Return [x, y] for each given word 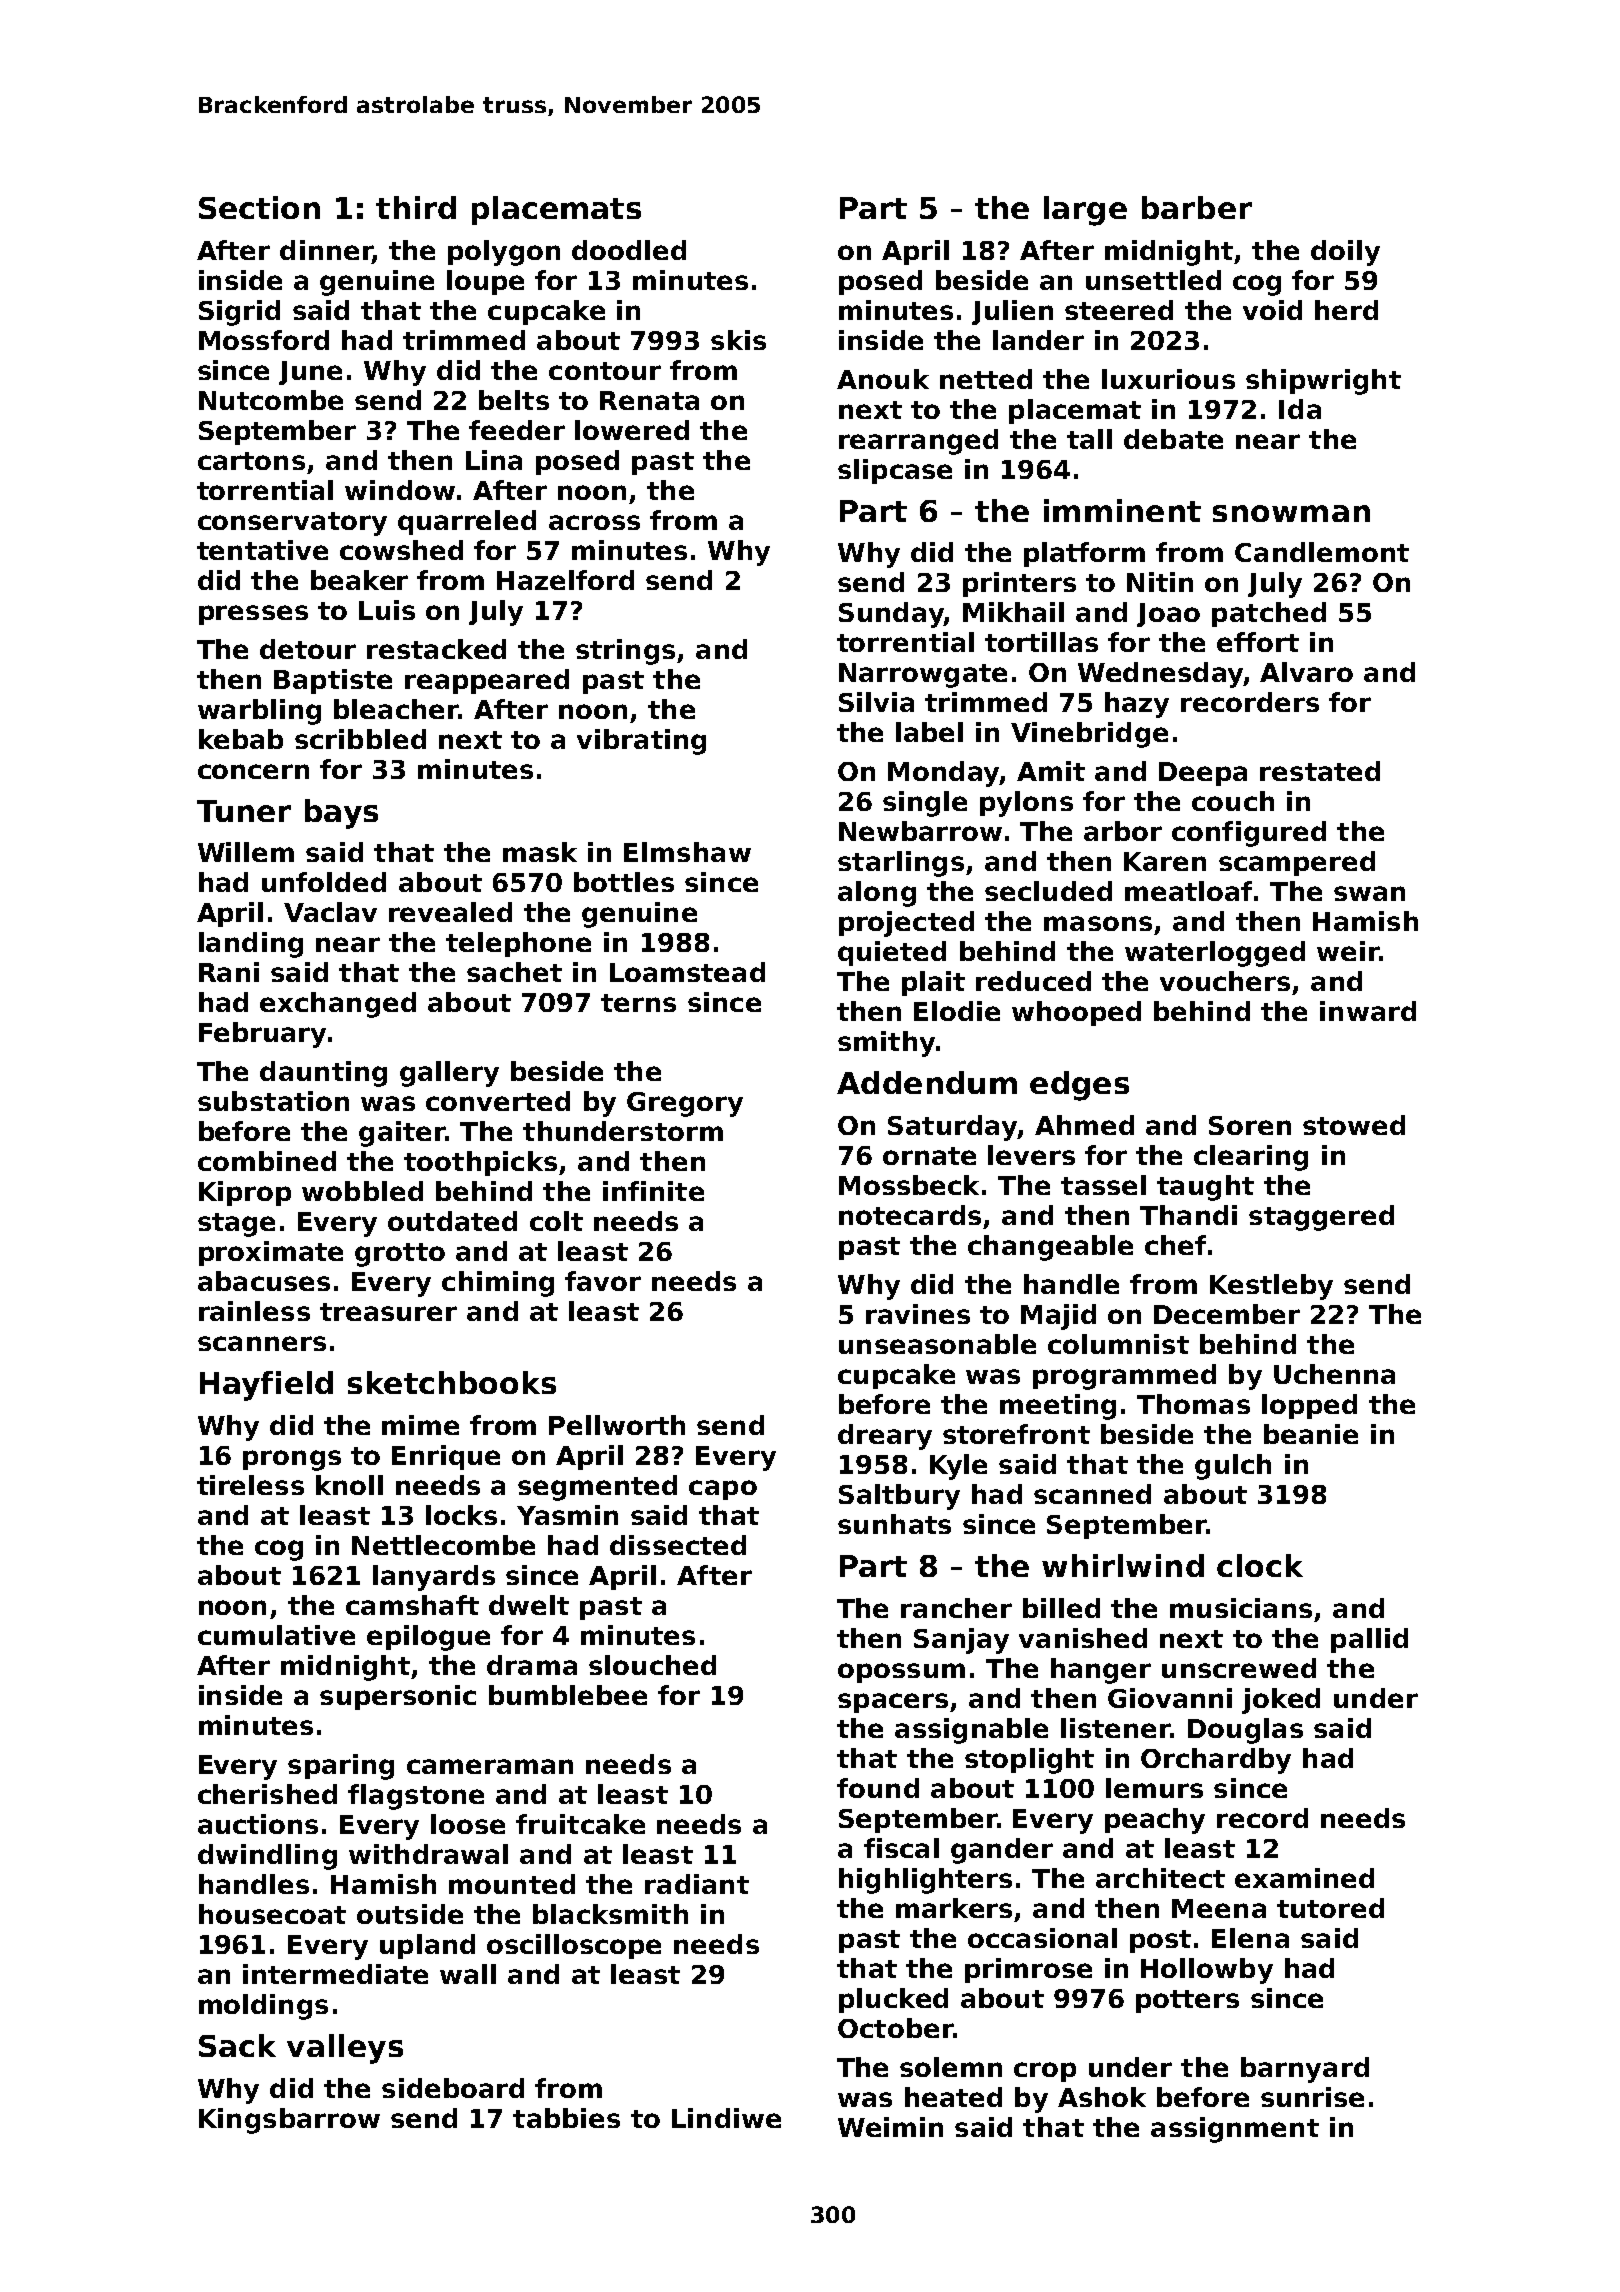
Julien [1012, 312]
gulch [1233, 1467]
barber [1197, 207]
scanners [262, 1343]
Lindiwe [726, 2118]
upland [427, 1946]
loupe [485, 282]
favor [603, 1281]
